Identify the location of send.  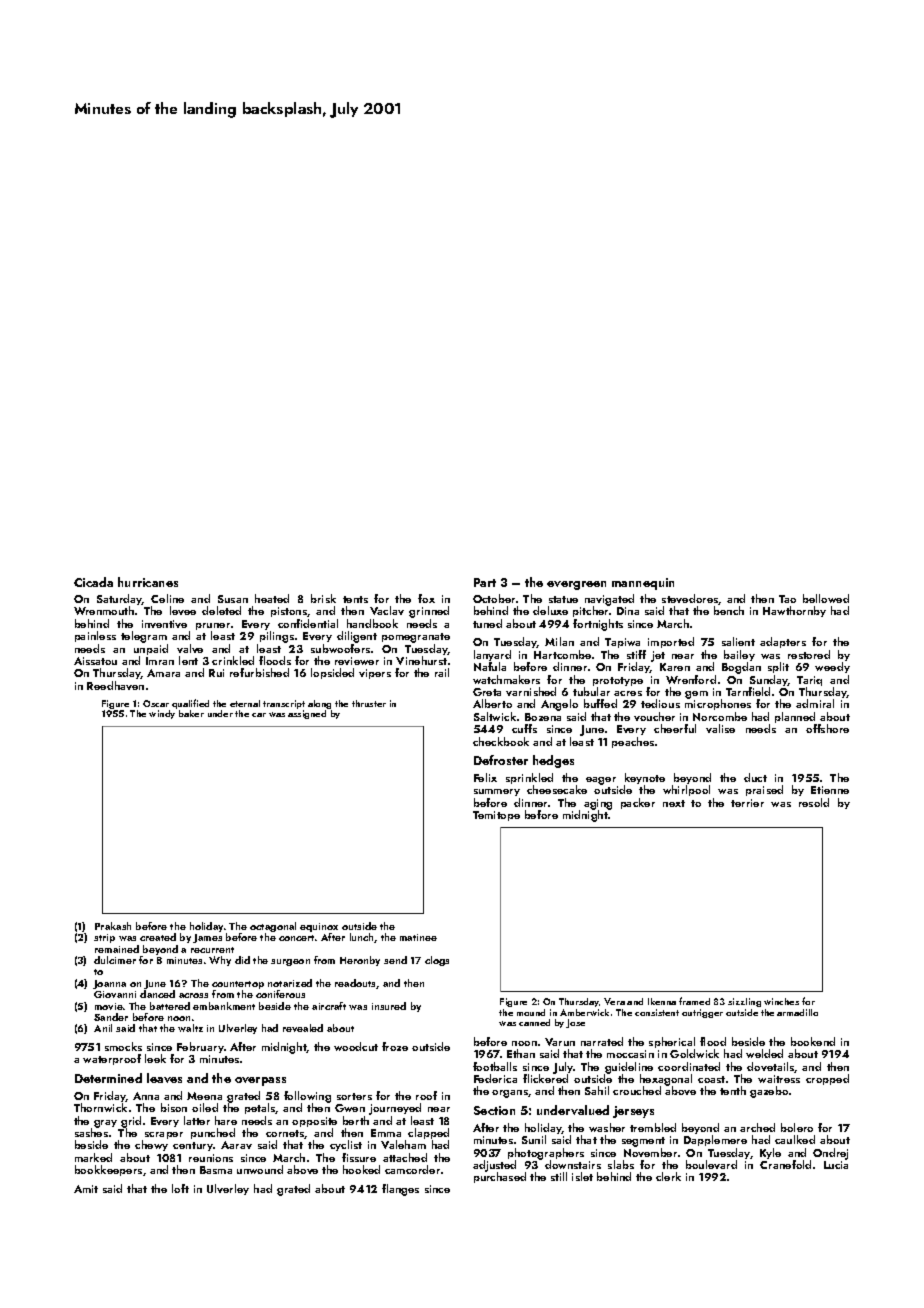
(395, 960).
